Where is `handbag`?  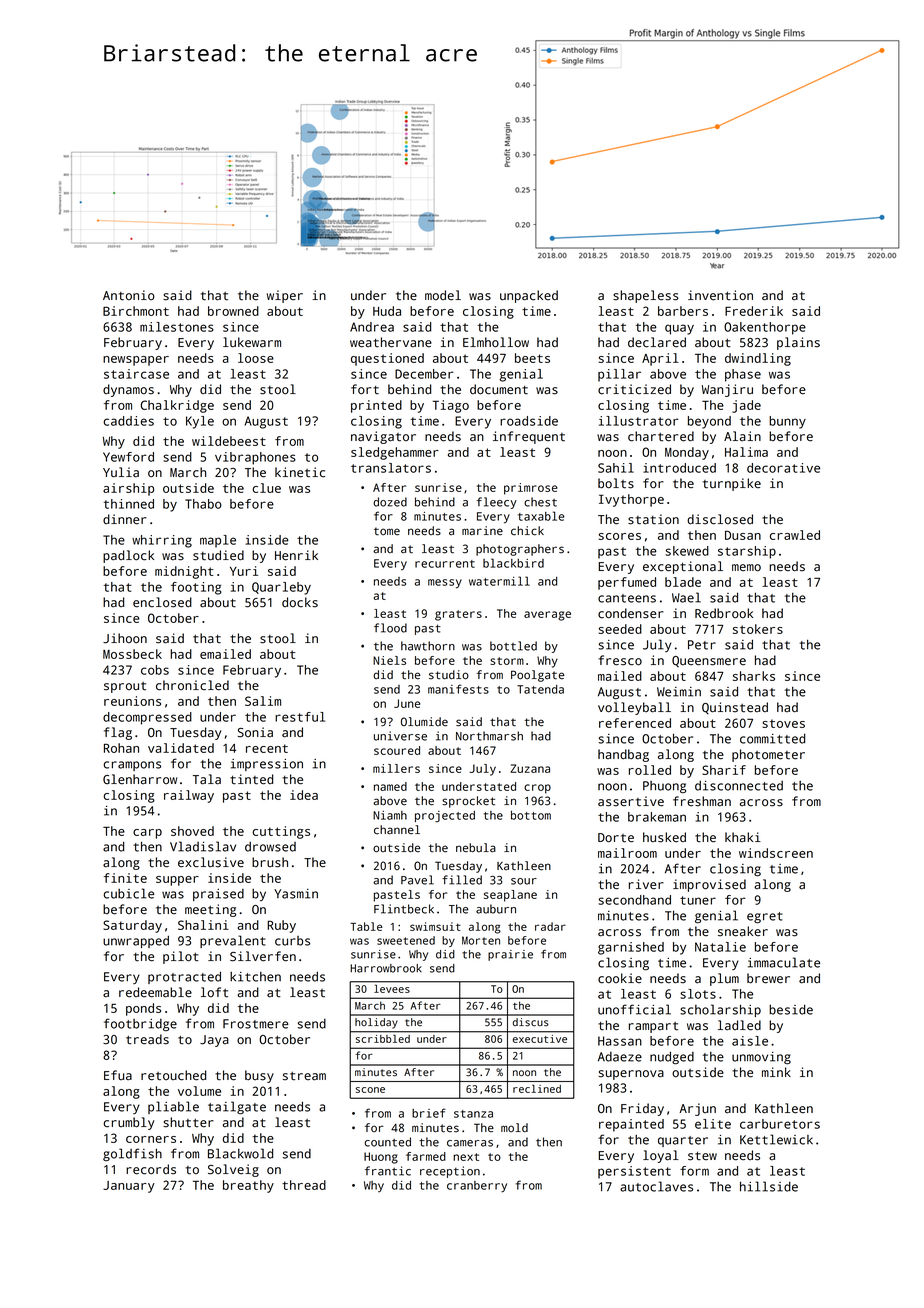
handbag is located at coordinates (623, 755).
